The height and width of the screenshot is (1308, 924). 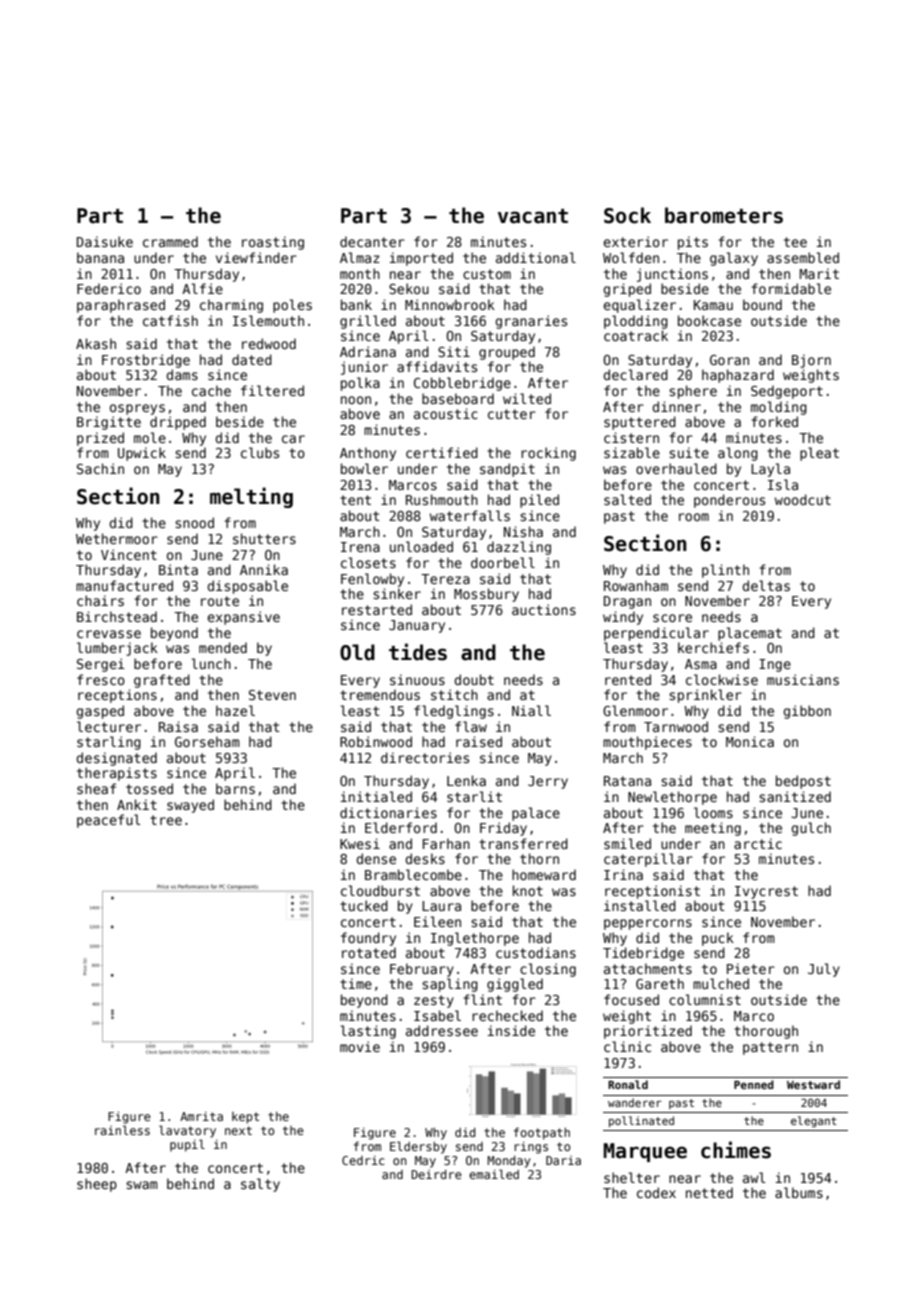 I want to click on Farhan, so click(x=446, y=843).
